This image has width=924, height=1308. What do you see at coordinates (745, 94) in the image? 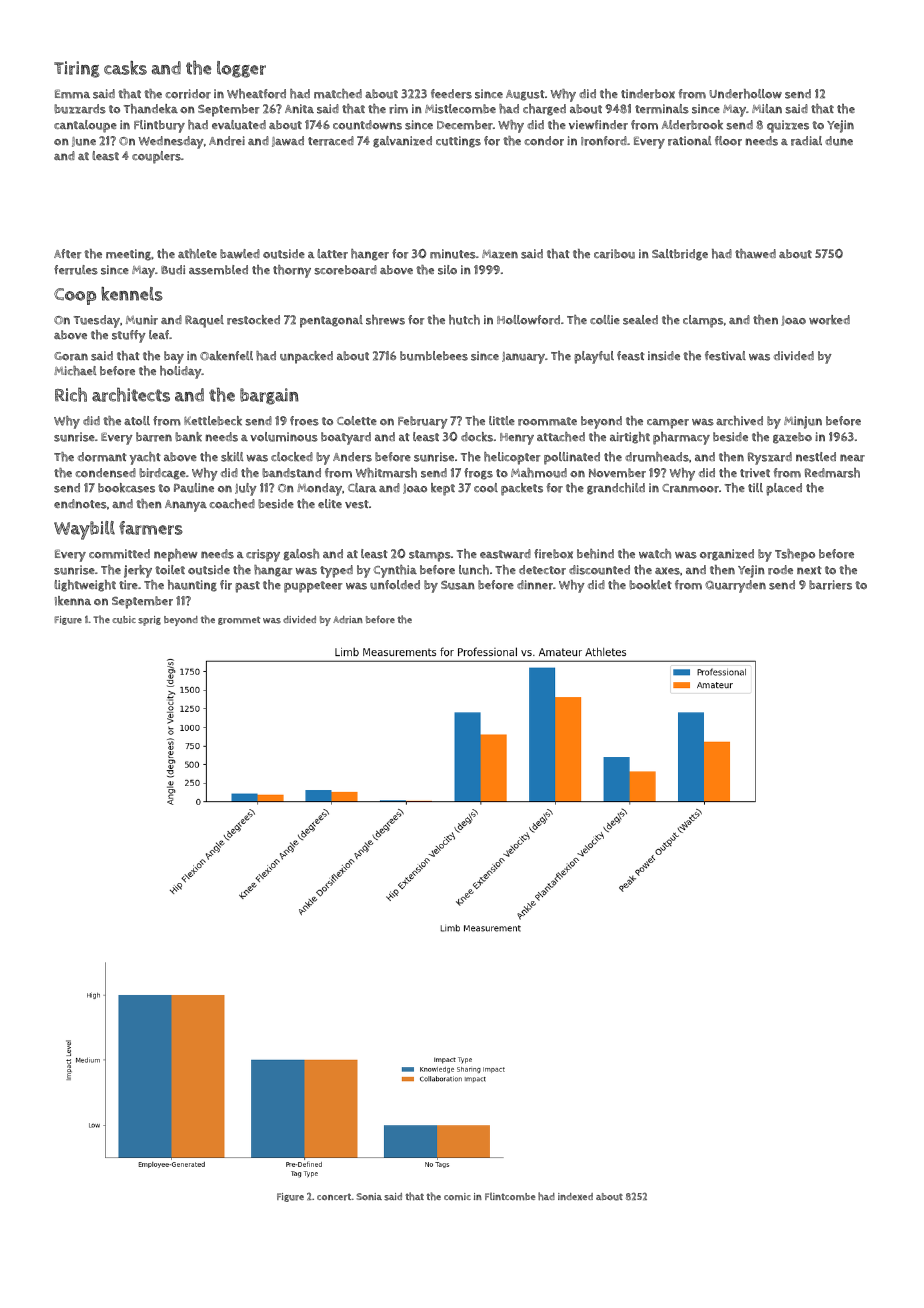
I see `Underhollow` at bounding box center [745, 94].
